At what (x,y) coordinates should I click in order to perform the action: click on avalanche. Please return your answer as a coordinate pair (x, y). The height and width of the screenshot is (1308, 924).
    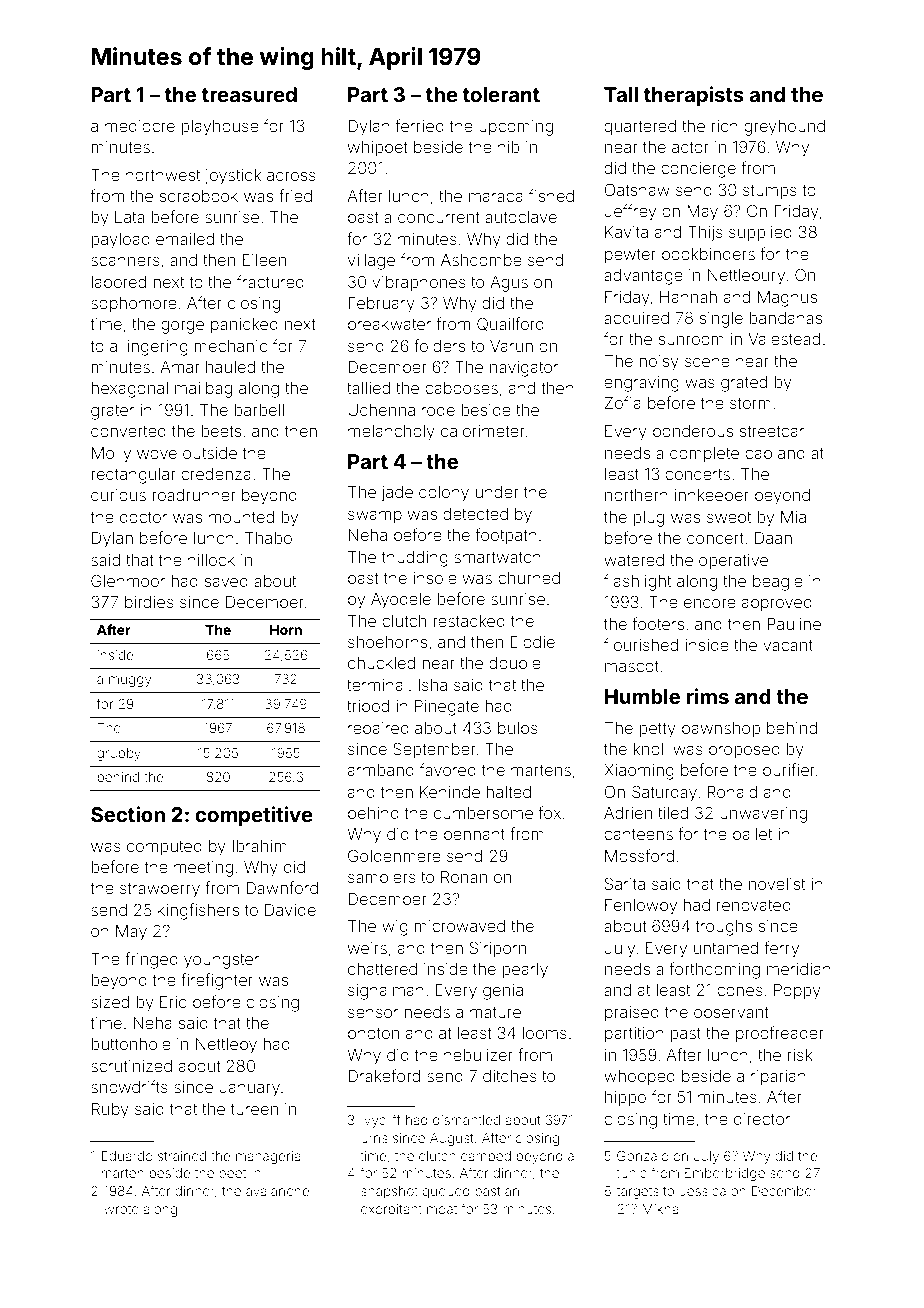
    Looking at the image, I should click on (277, 1191).
